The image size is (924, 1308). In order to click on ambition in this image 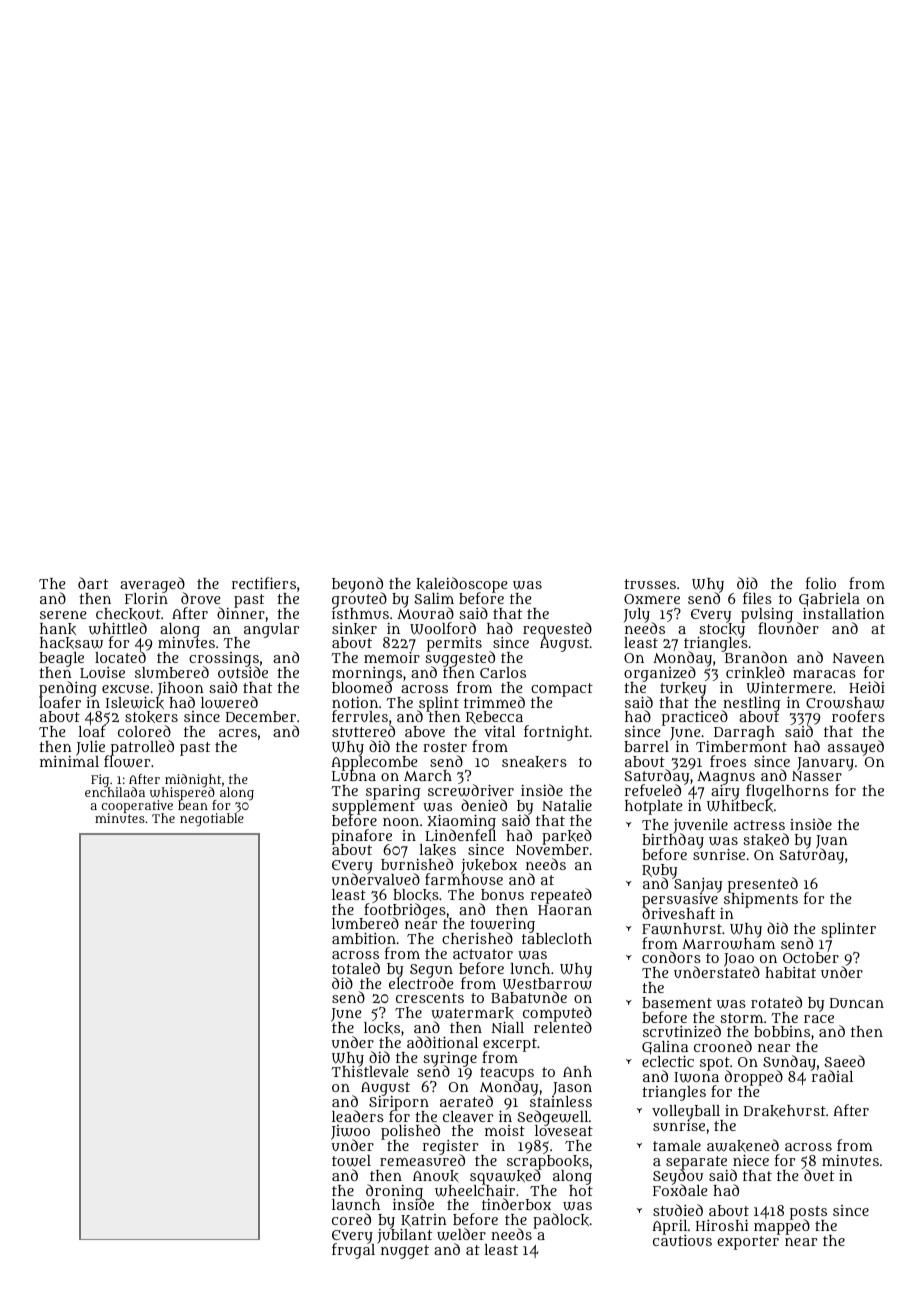, I will do `click(364, 938)`.
